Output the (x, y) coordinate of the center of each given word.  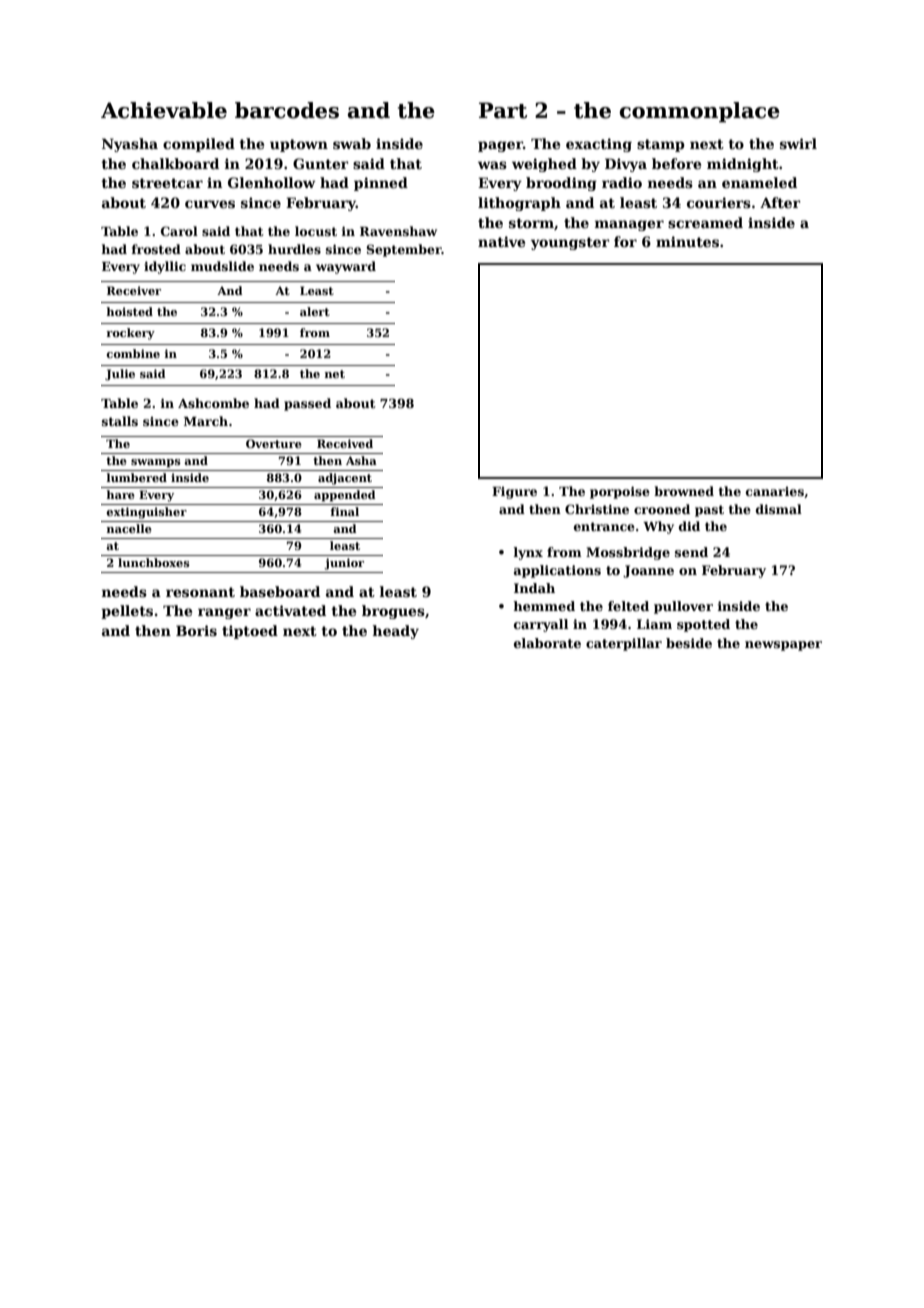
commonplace (700, 112)
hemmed (544, 606)
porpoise (620, 492)
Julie (120, 375)
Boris (196, 630)
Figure (514, 493)
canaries (775, 491)
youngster (570, 243)
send (691, 552)
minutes (687, 241)
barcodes (287, 110)
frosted (156, 249)
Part (503, 110)
